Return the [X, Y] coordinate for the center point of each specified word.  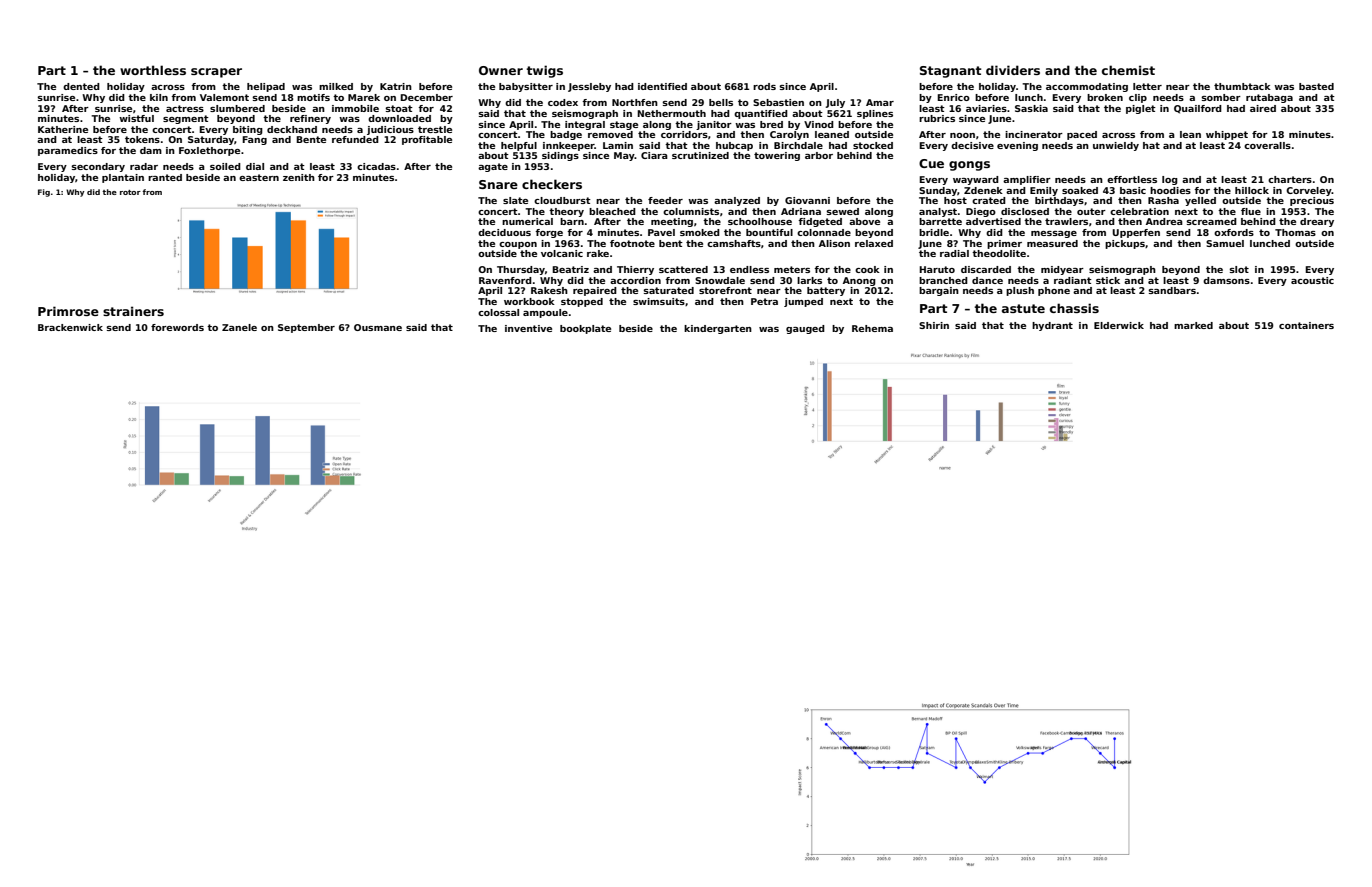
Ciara [654, 155]
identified [662, 86]
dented [81, 86]
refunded [355, 139]
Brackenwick [70, 327]
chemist [1128, 70]
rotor [130, 192]
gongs [969, 166]
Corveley [1309, 191]
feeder [665, 200]
